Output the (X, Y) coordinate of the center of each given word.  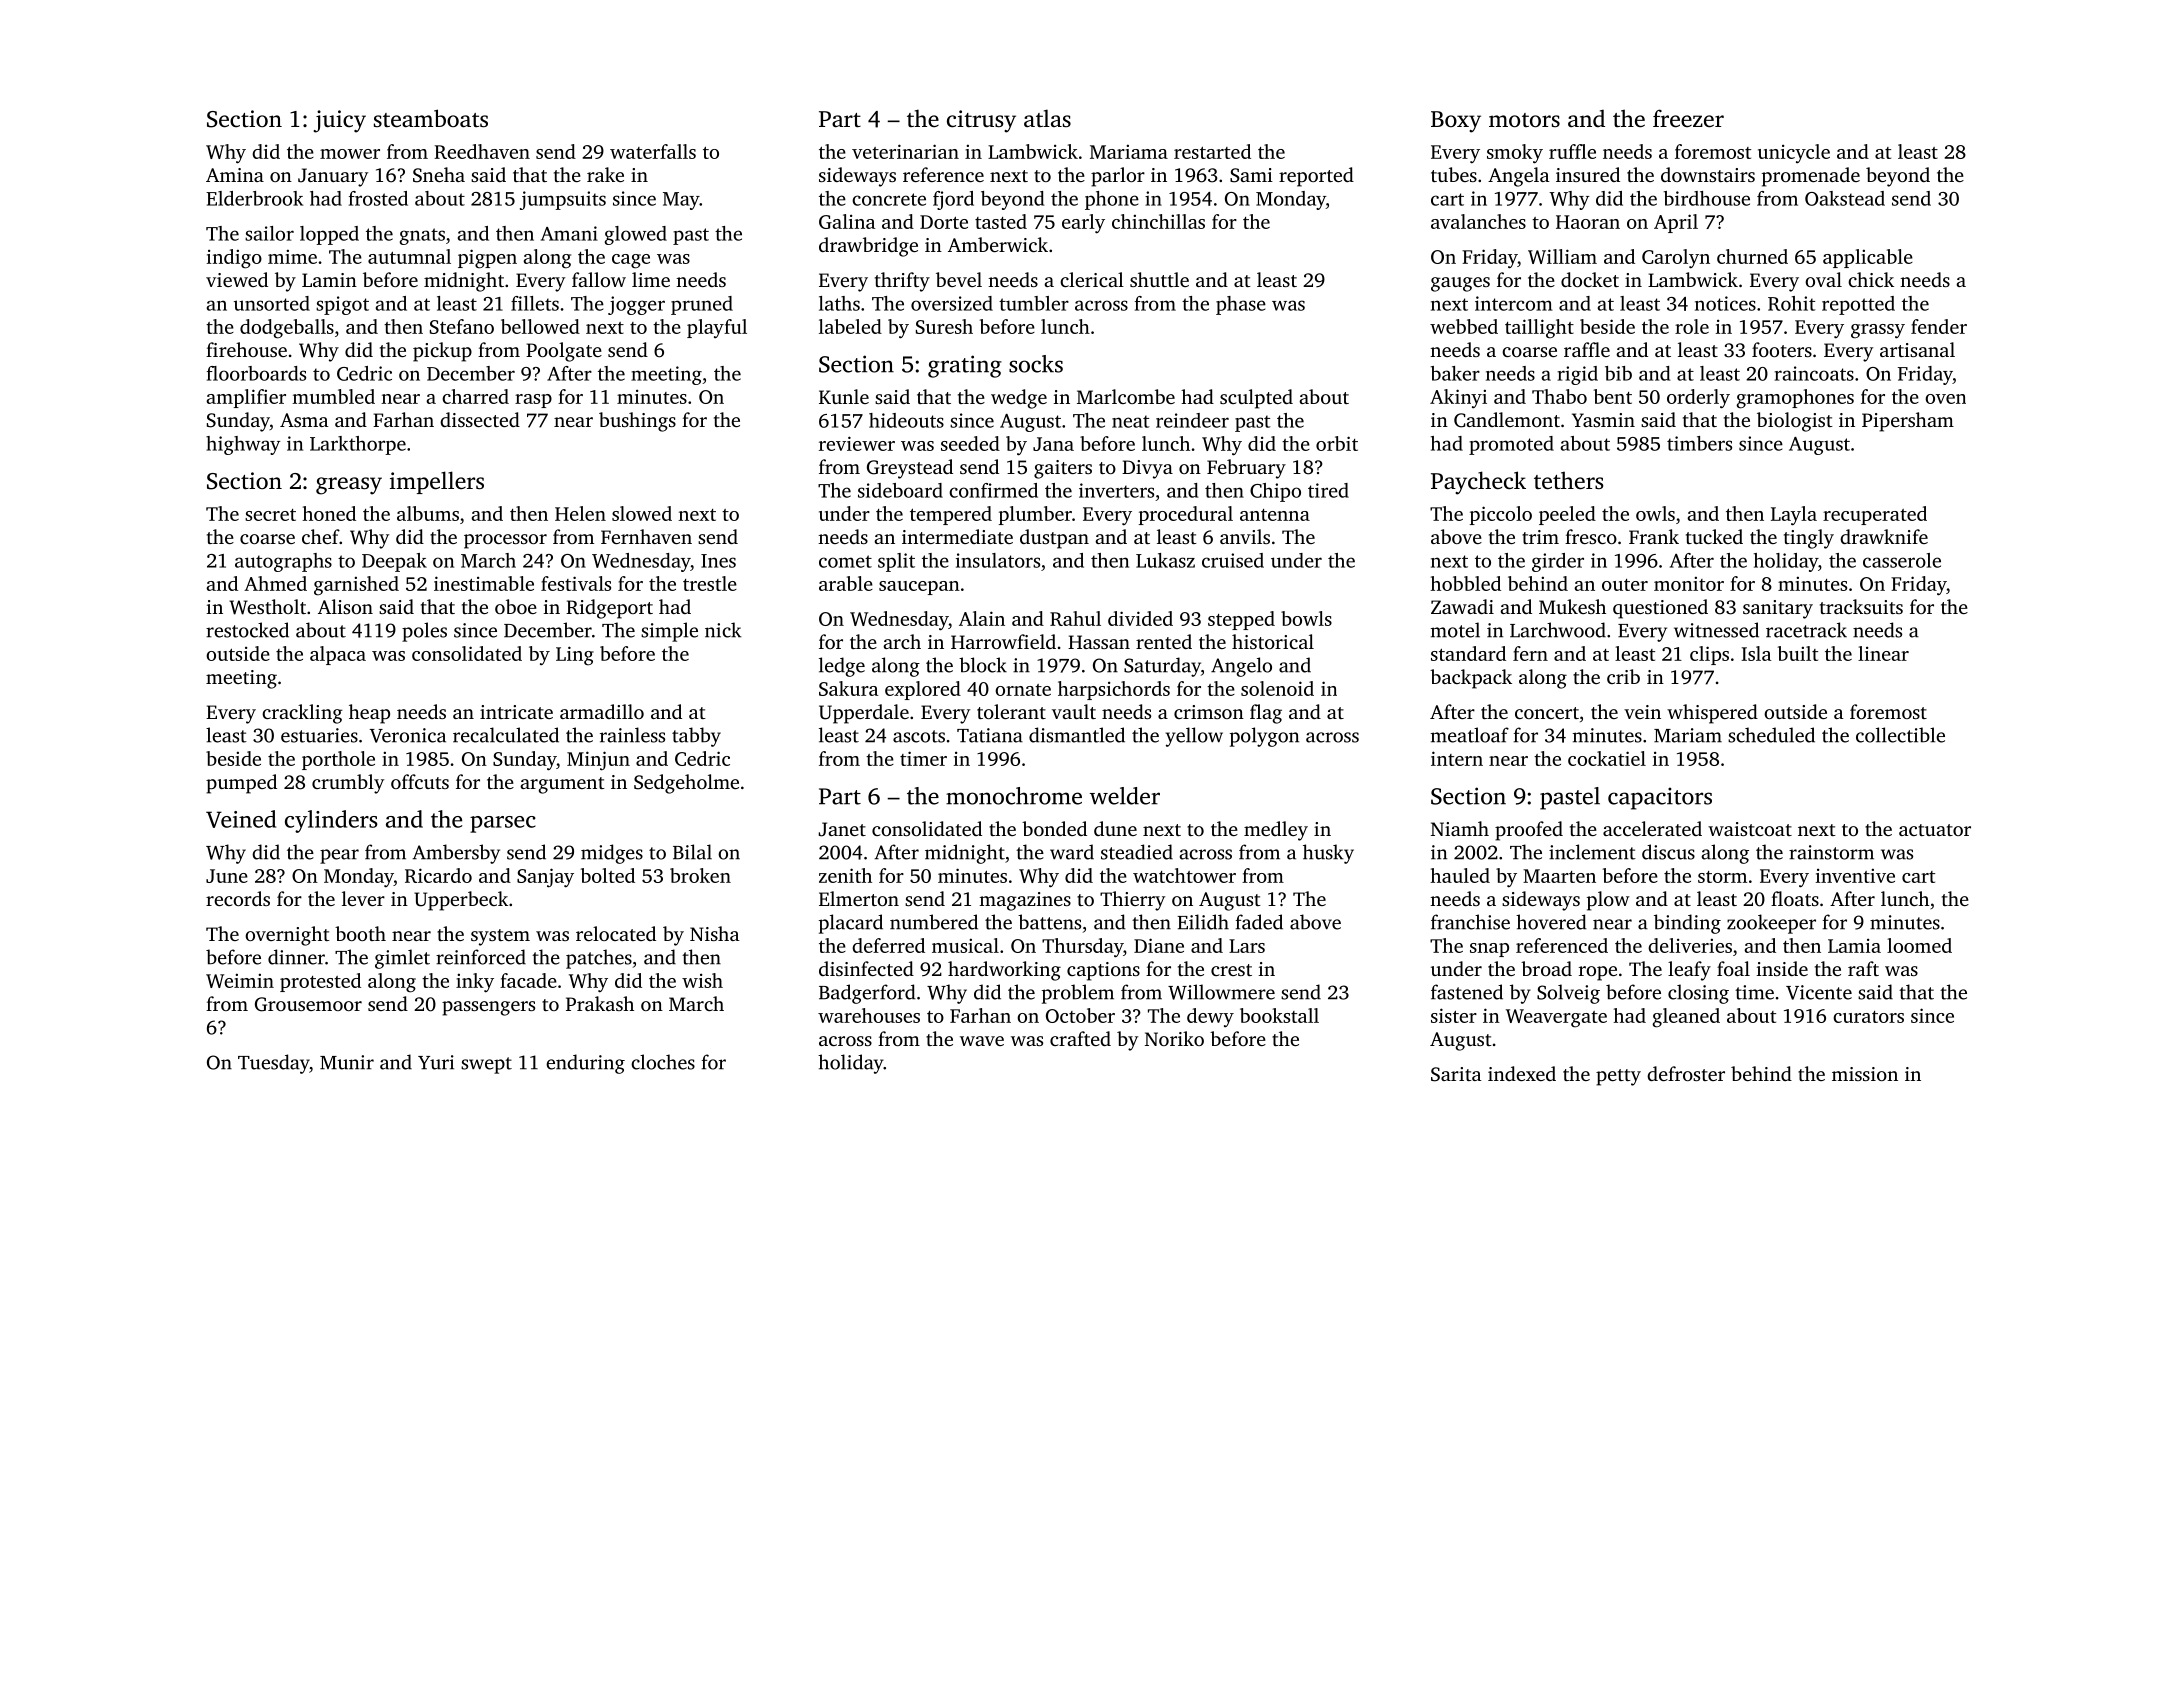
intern (1457, 758)
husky (1328, 854)
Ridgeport (609, 609)
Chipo (1275, 492)
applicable (1868, 258)
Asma (304, 420)
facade (528, 980)
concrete (889, 199)
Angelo (1241, 667)
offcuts (420, 781)
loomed (1919, 945)
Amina (235, 175)
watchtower (1184, 875)
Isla (1756, 653)
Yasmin (1603, 420)
